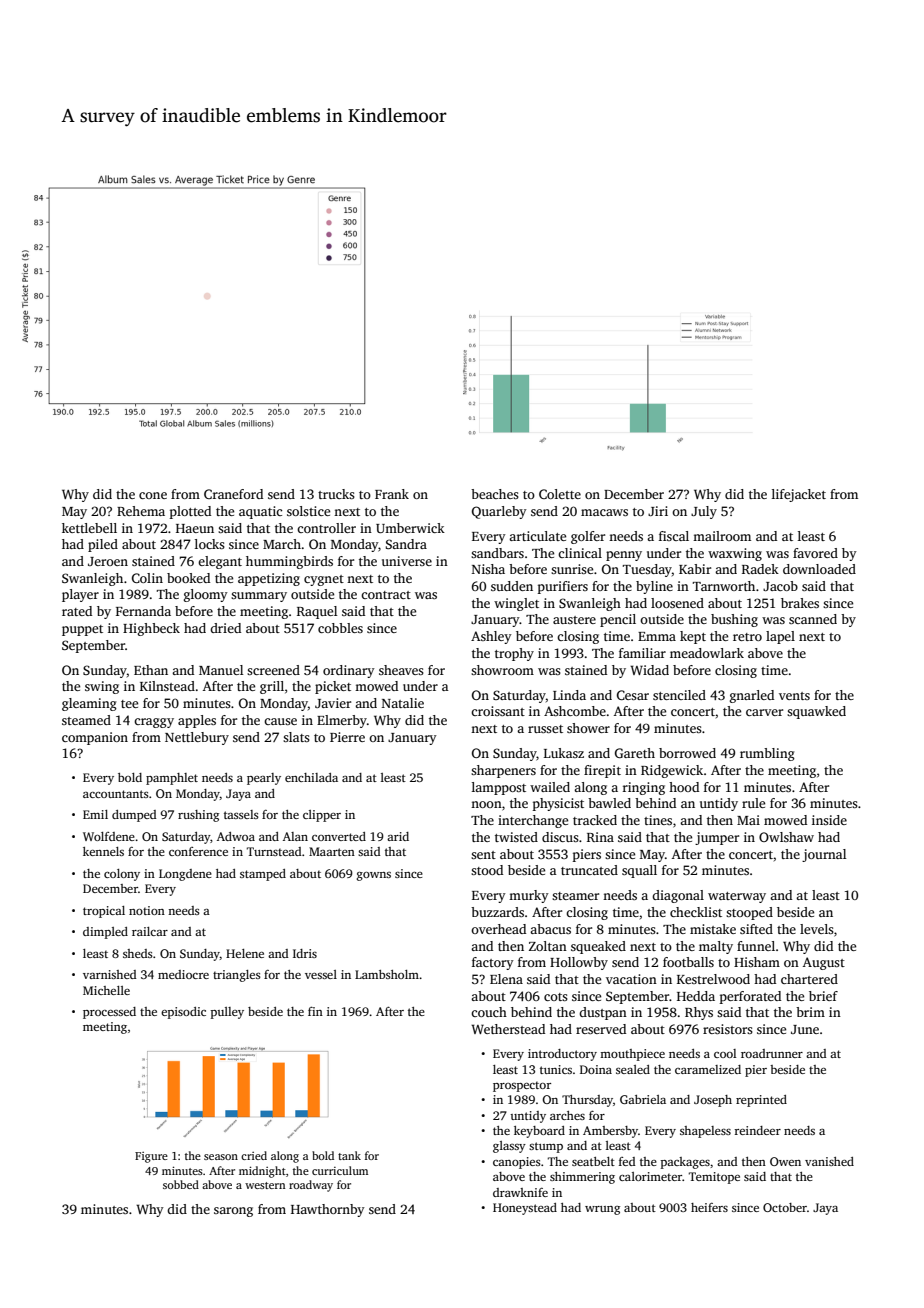 The width and height of the screenshot is (924, 1308). I want to click on sarong, so click(233, 1212).
